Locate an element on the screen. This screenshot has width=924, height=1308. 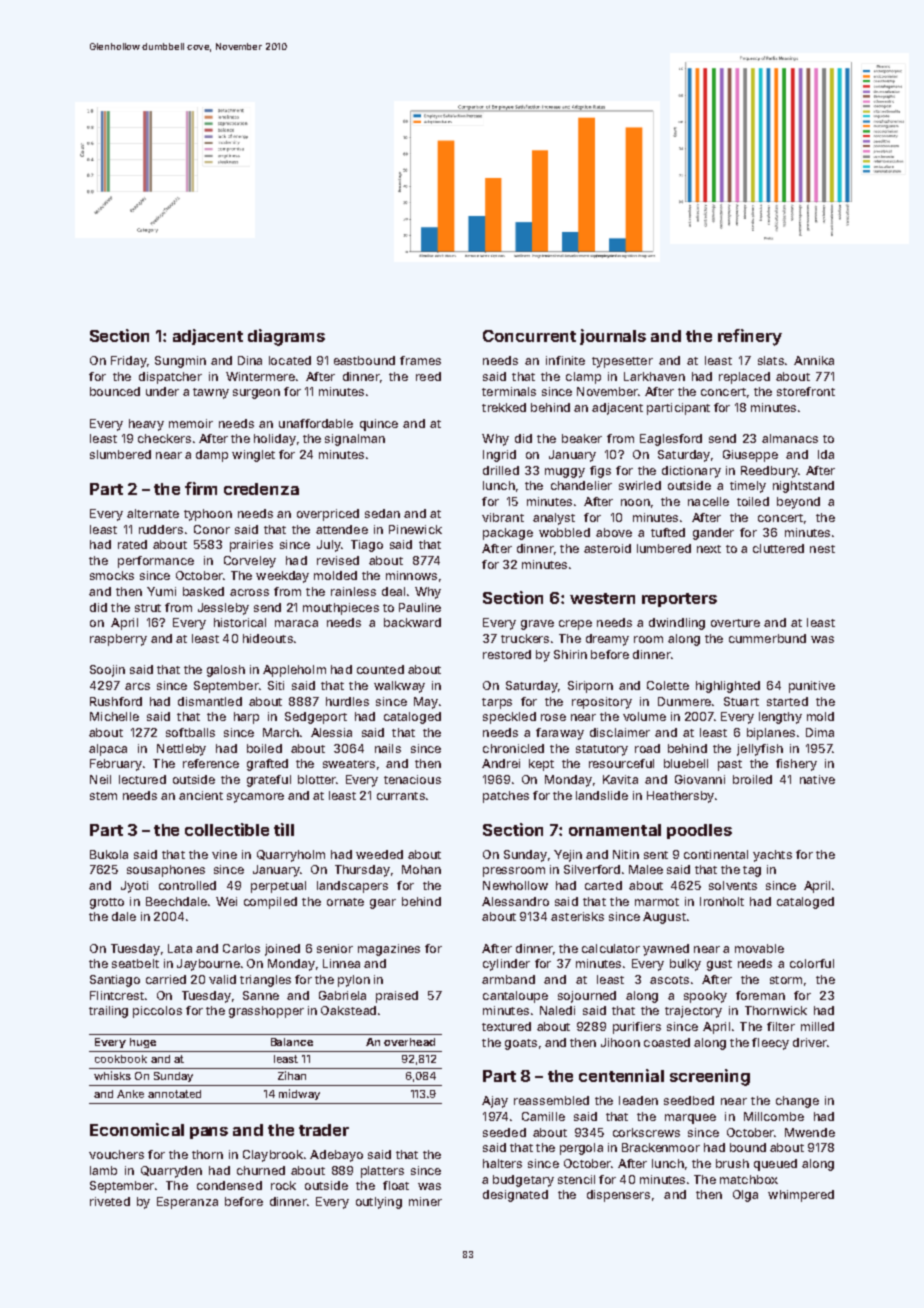
driver is located at coordinates (810, 1042).
